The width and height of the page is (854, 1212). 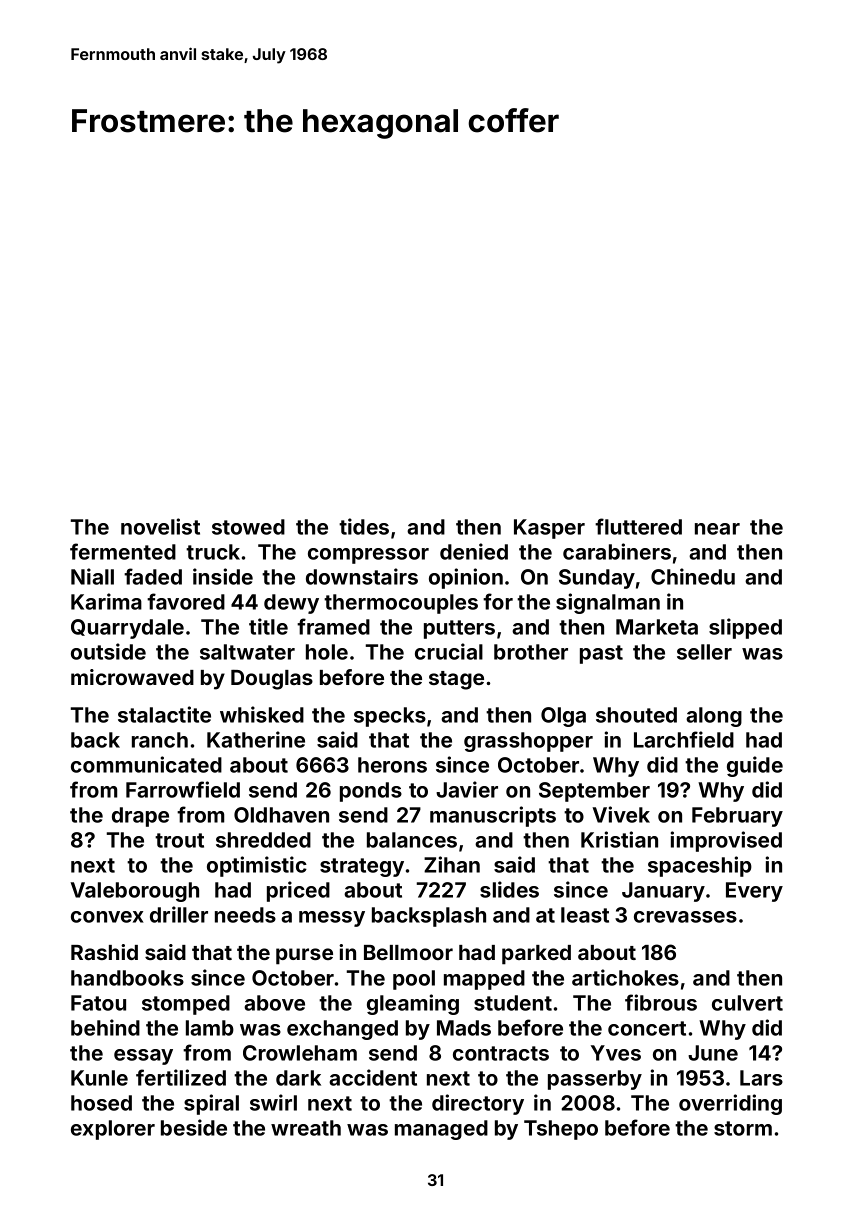 What do you see at coordinates (92, 576) in the page?
I see `Niall` at bounding box center [92, 576].
